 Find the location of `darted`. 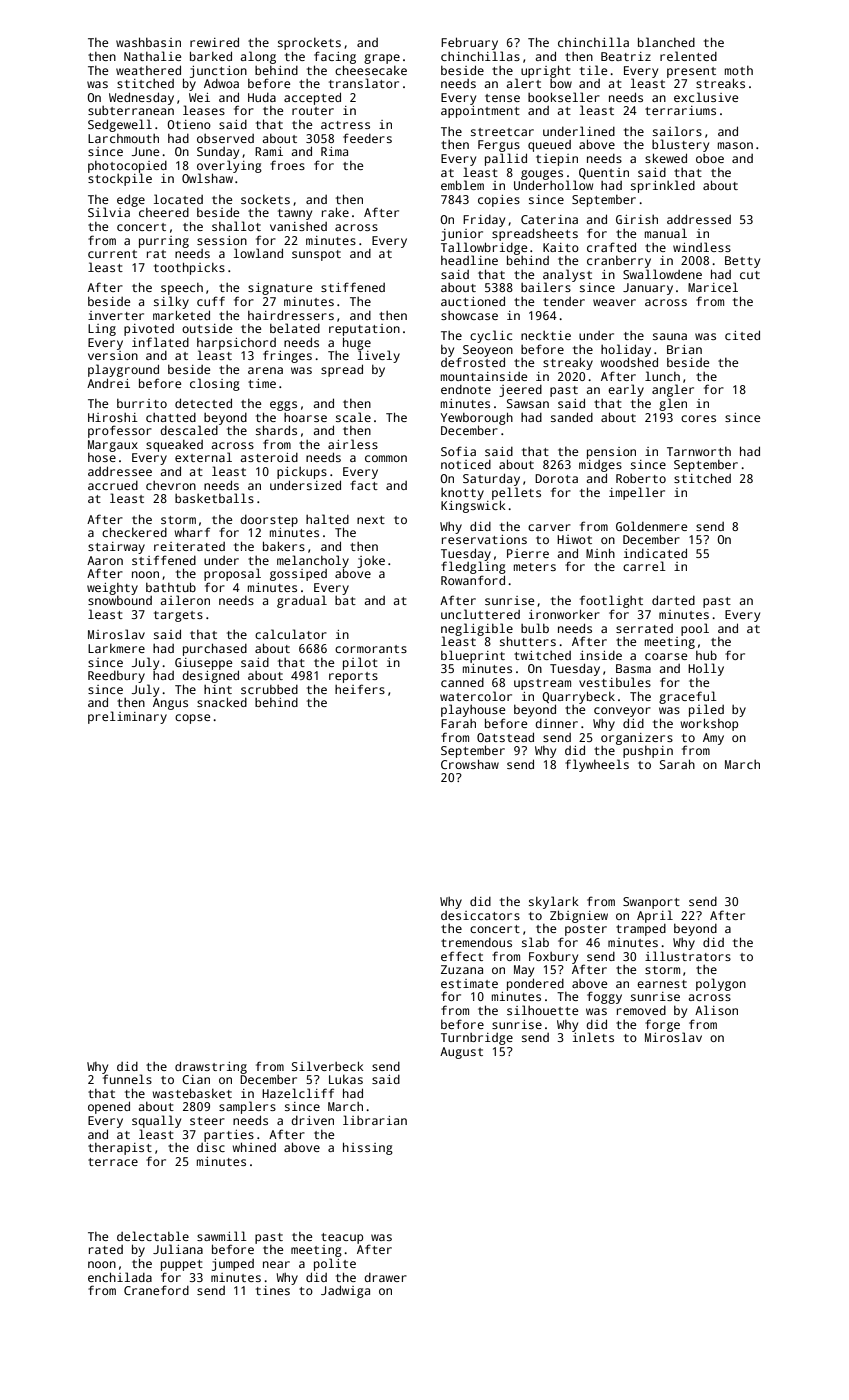

darted is located at coordinates (673, 600).
